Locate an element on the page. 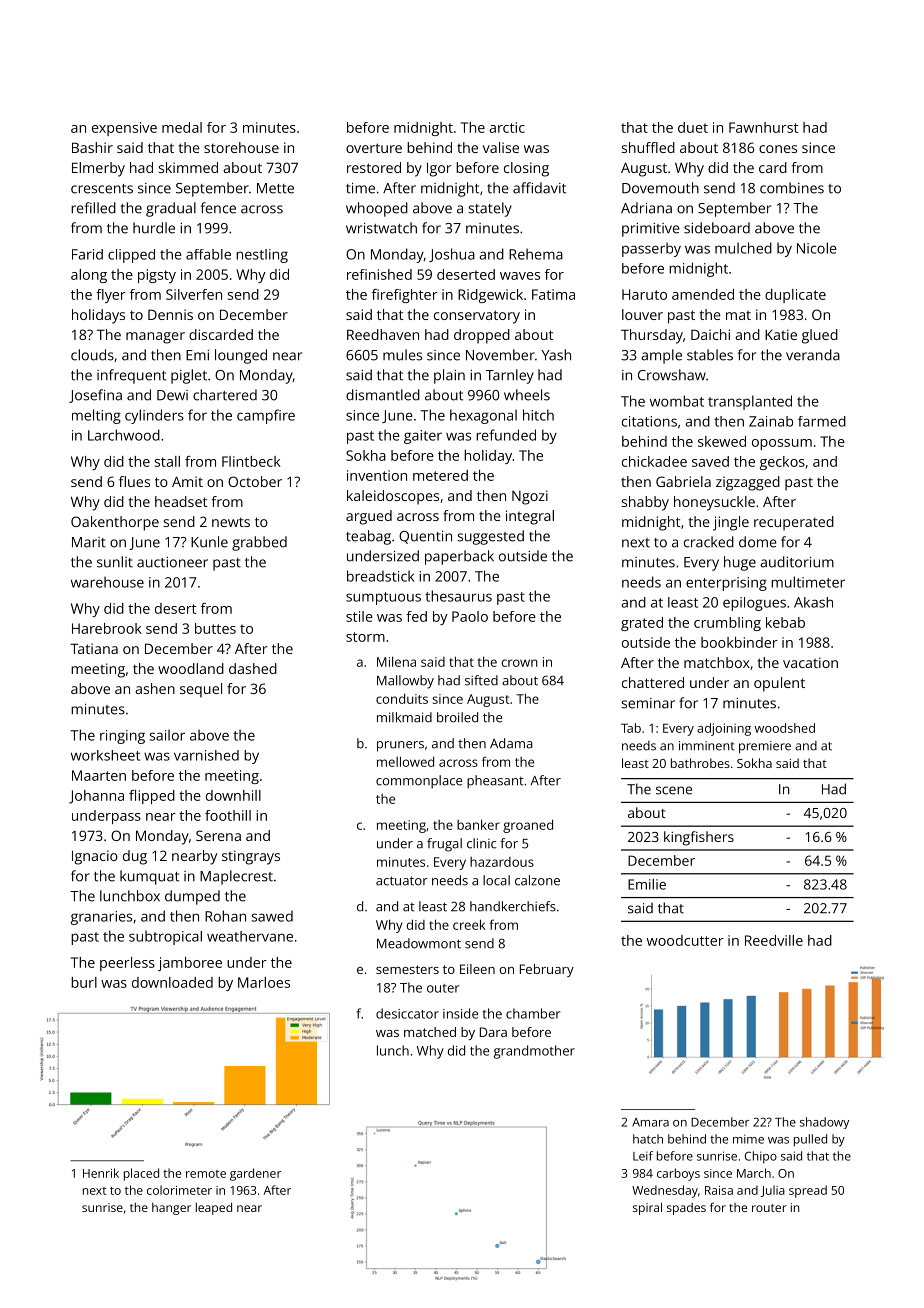  seminar is located at coordinates (648, 703).
